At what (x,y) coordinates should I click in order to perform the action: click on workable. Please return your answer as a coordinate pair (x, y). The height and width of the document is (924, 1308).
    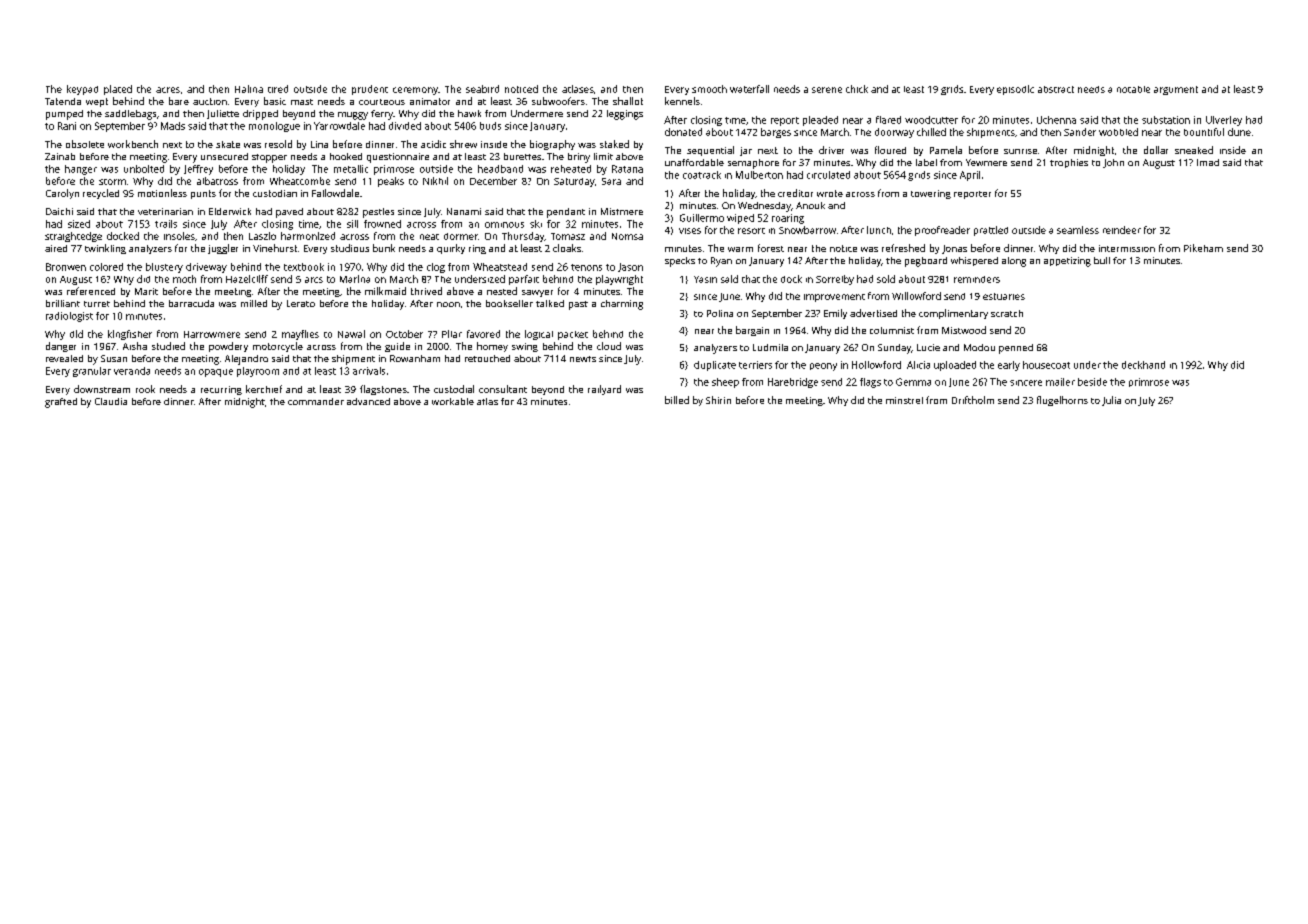
    Looking at the image, I should click on (453, 401).
